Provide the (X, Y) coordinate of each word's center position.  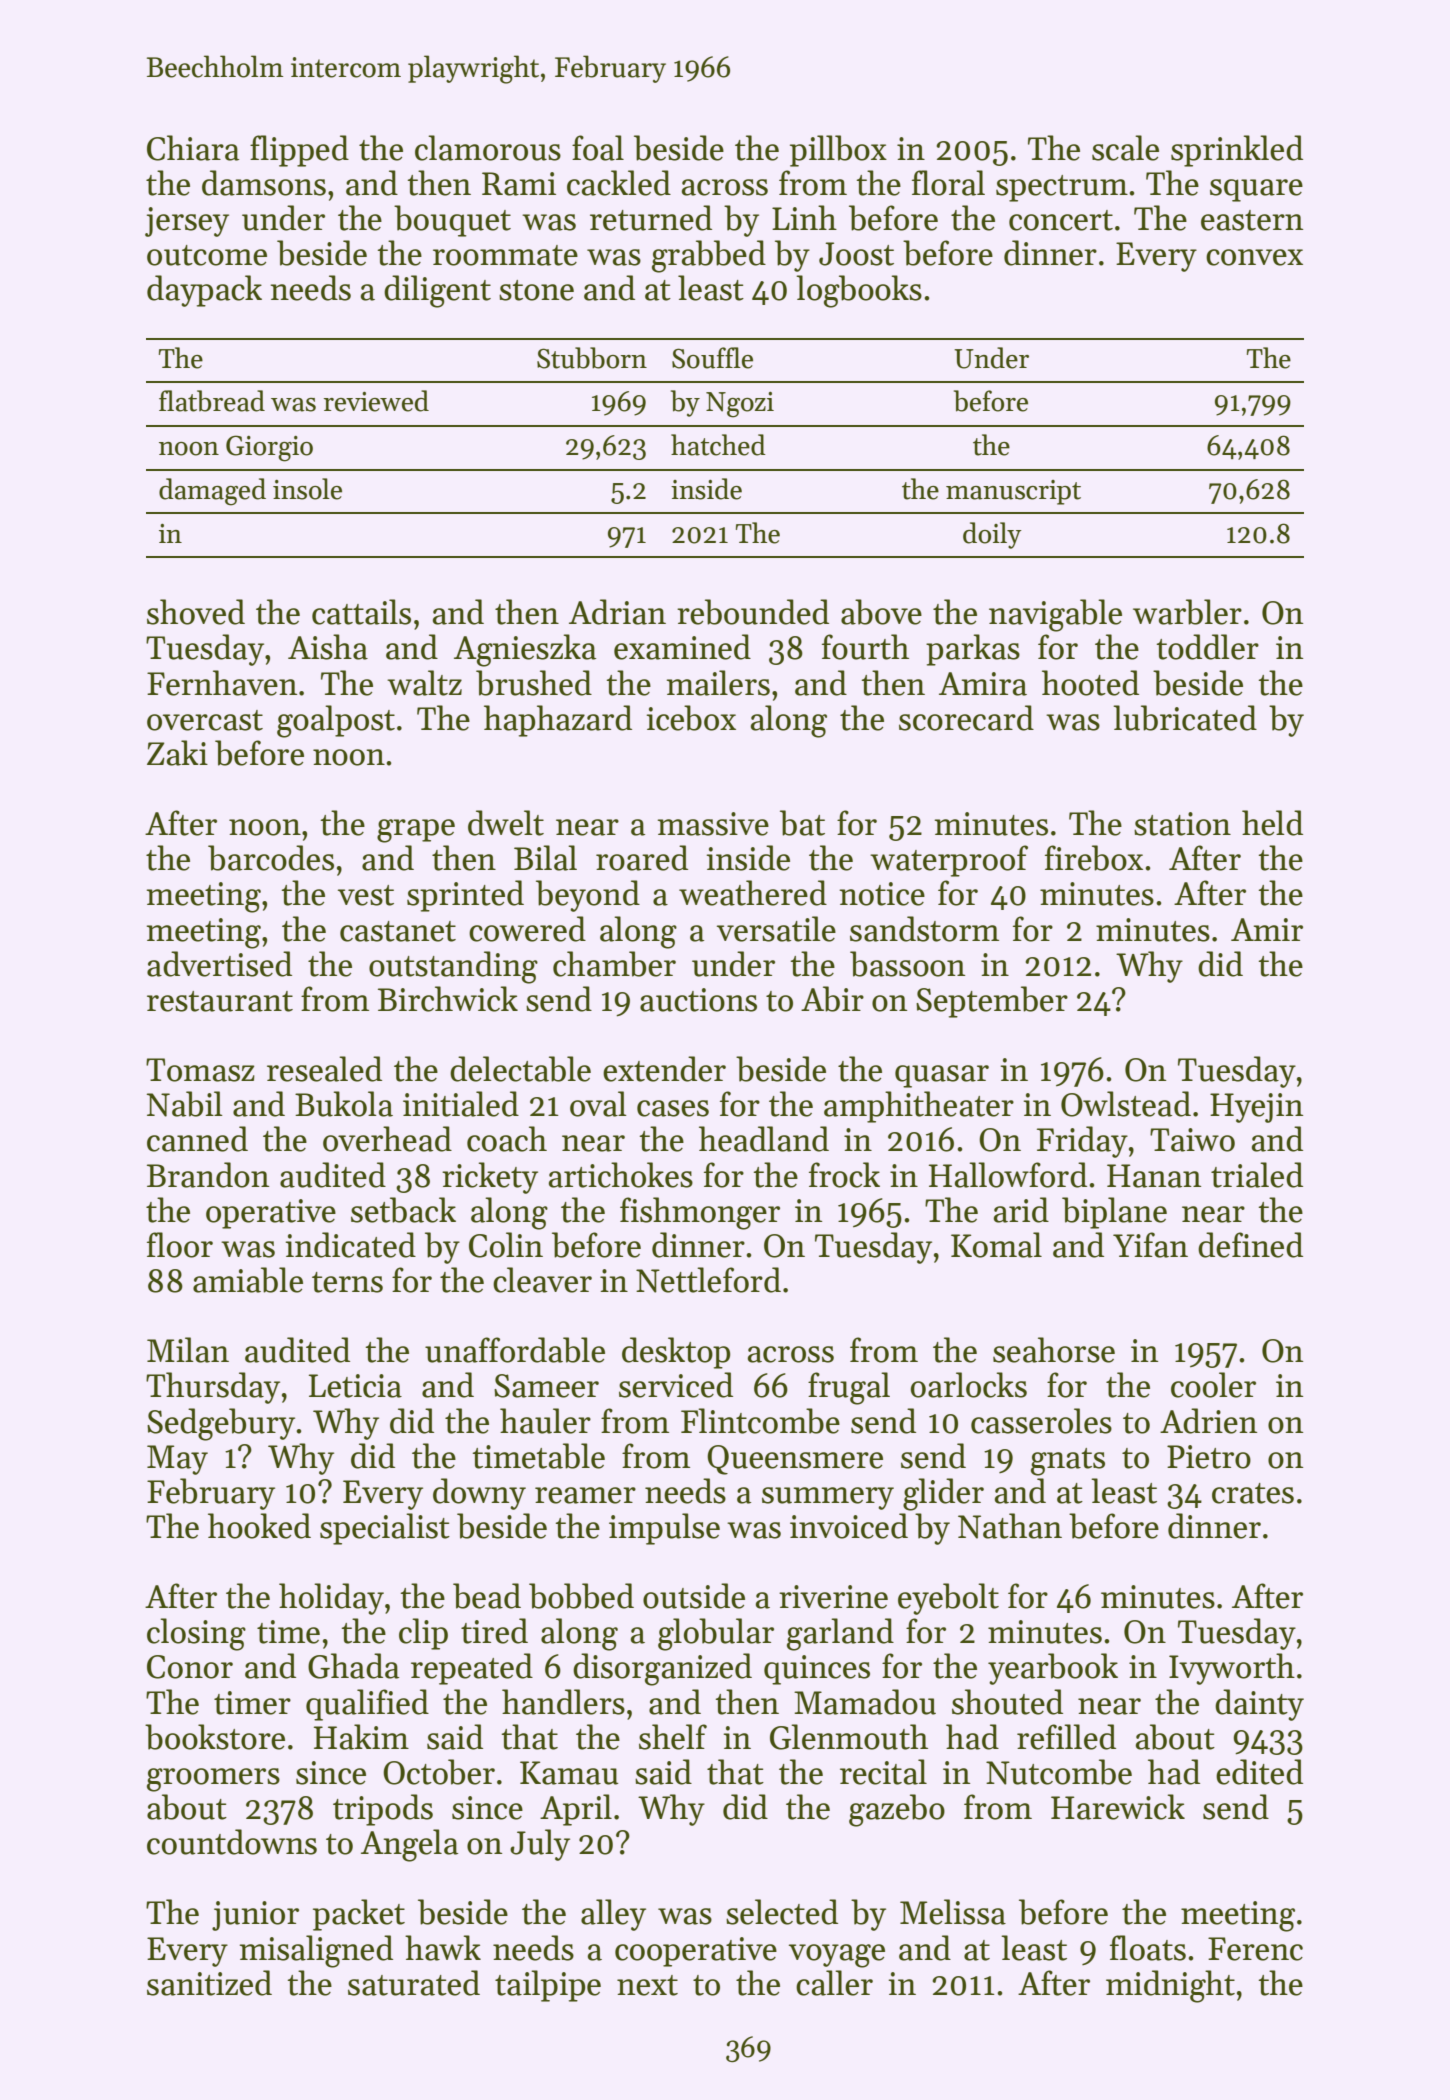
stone (536, 290)
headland (764, 1139)
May (177, 1460)
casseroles (1041, 1421)
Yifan (1150, 1245)
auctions (698, 1000)
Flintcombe (760, 1421)
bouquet (452, 221)
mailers (718, 683)
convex (1254, 257)
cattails (361, 612)
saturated (414, 1983)
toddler (1208, 647)
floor (180, 1245)
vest (366, 895)
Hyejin (1256, 1108)
